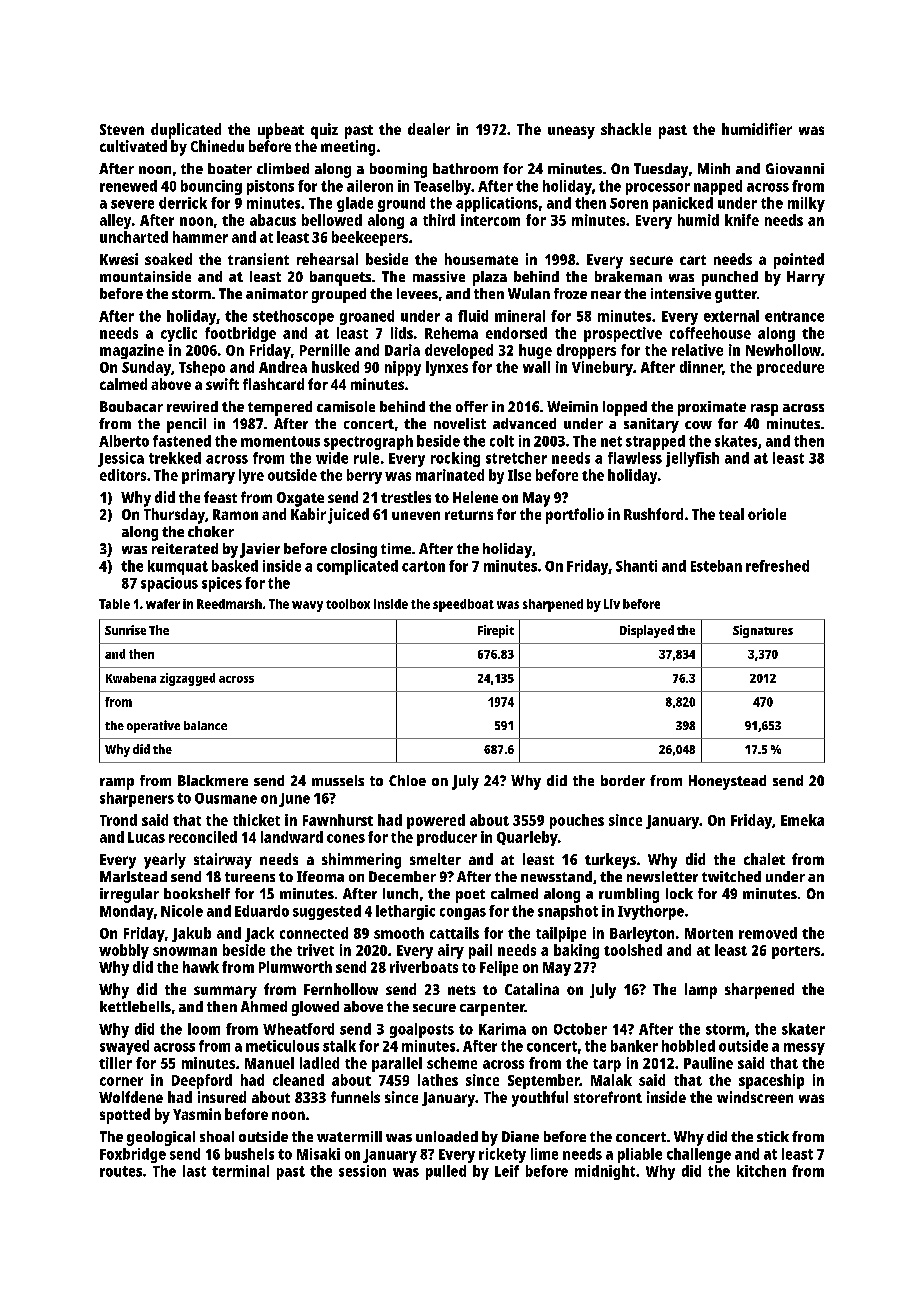 The height and width of the screenshot is (1308, 924). What do you see at coordinates (186, 425) in the screenshot?
I see `pencil` at bounding box center [186, 425].
